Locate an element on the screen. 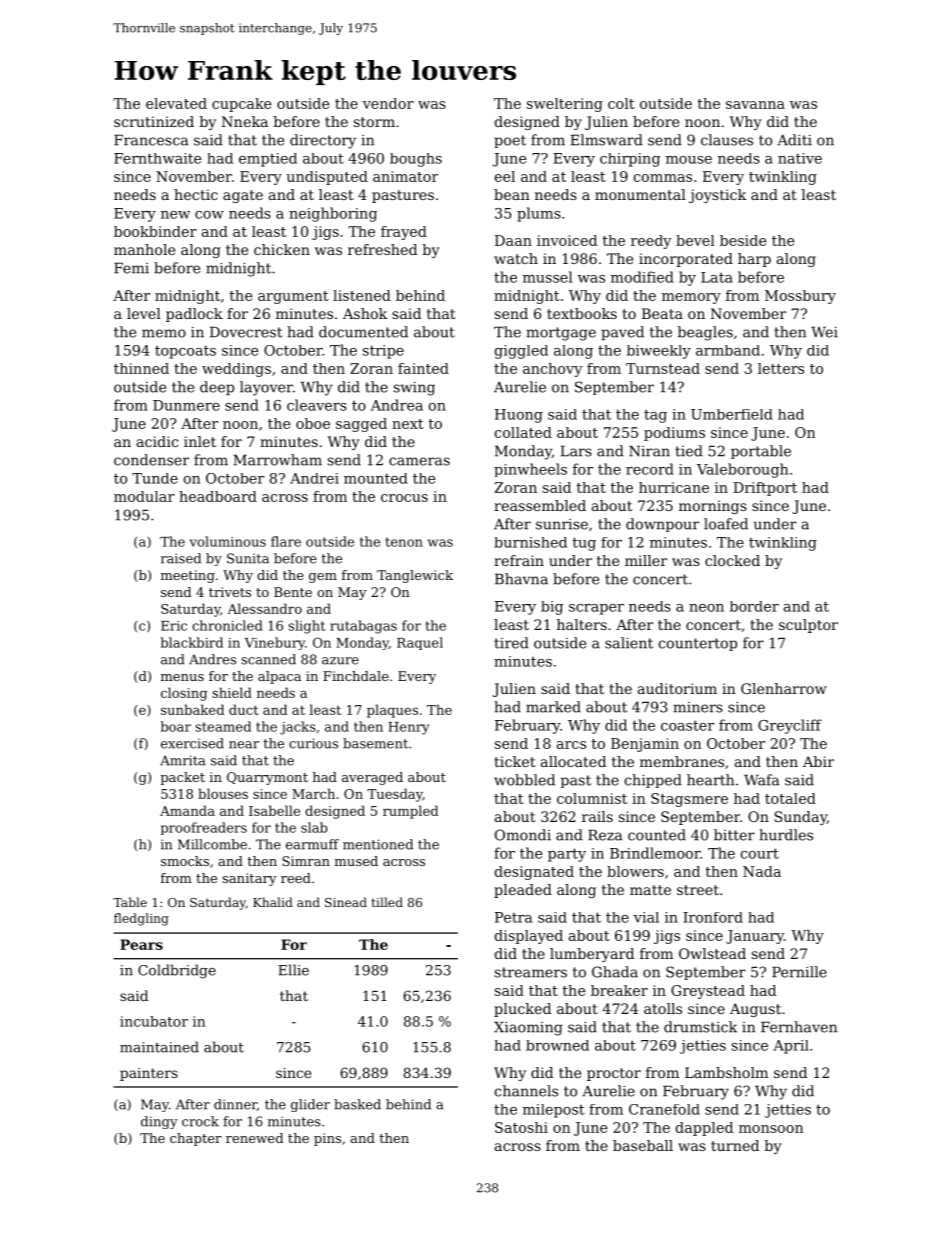  Aditi is located at coordinates (794, 140).
